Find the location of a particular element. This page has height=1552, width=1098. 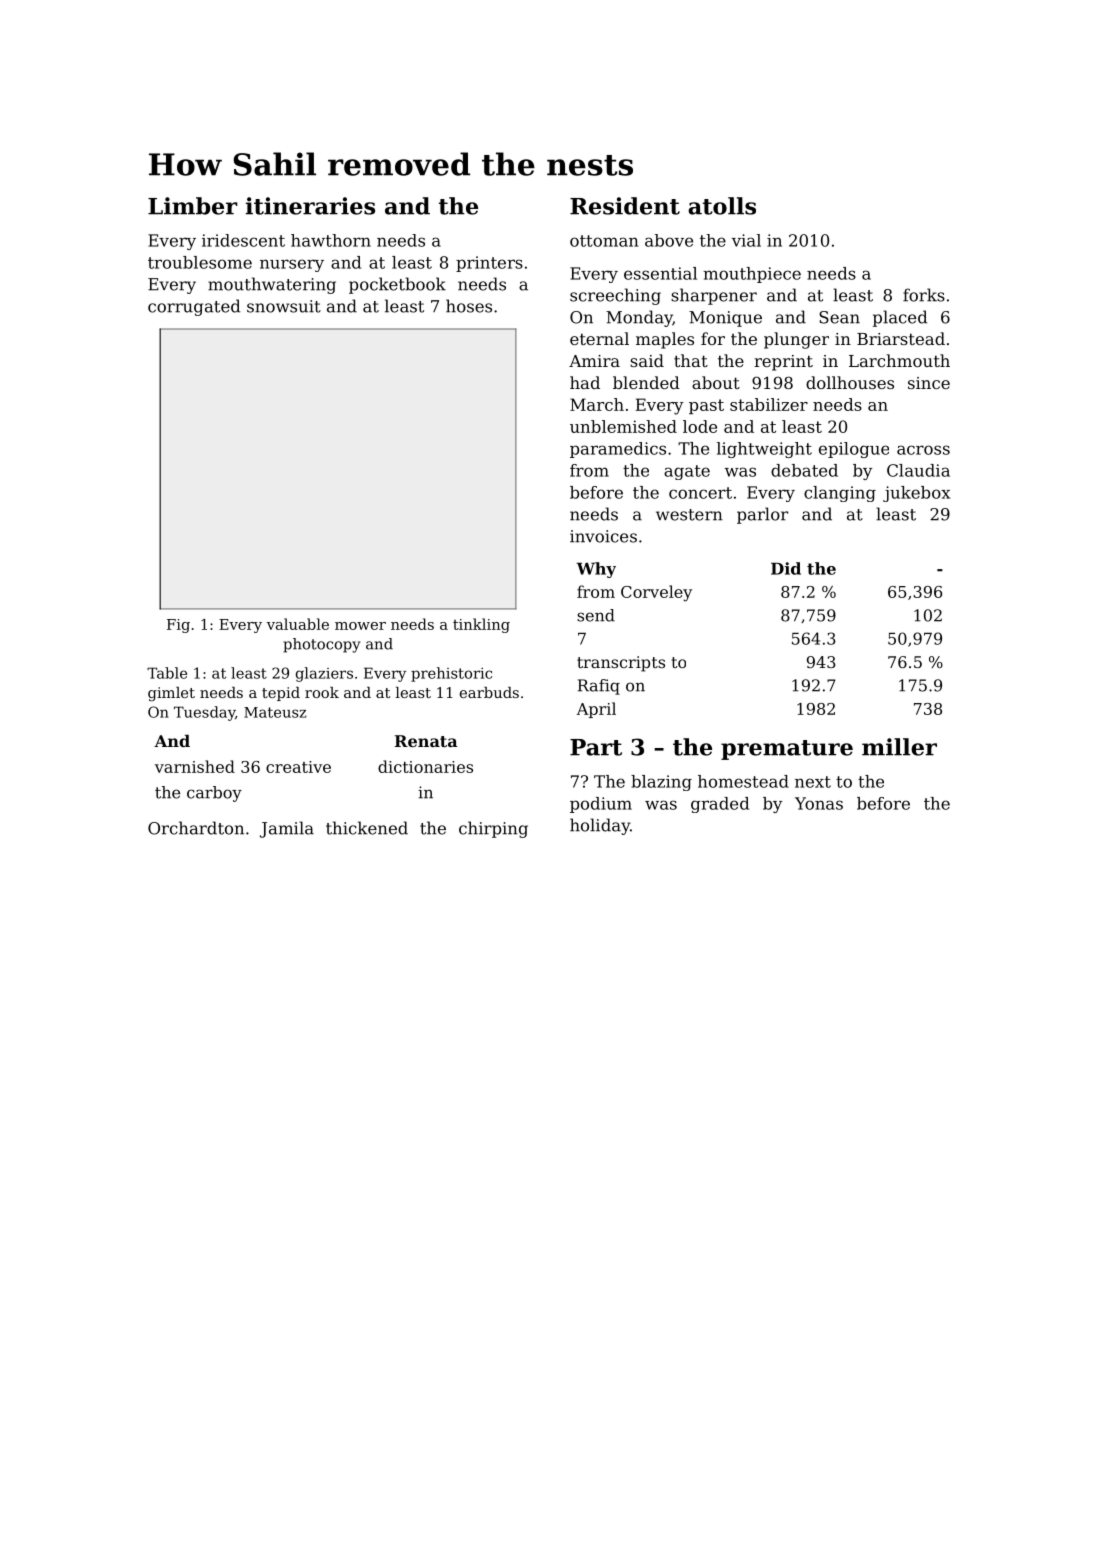

jukebox is located at coordinates (916, 494).
